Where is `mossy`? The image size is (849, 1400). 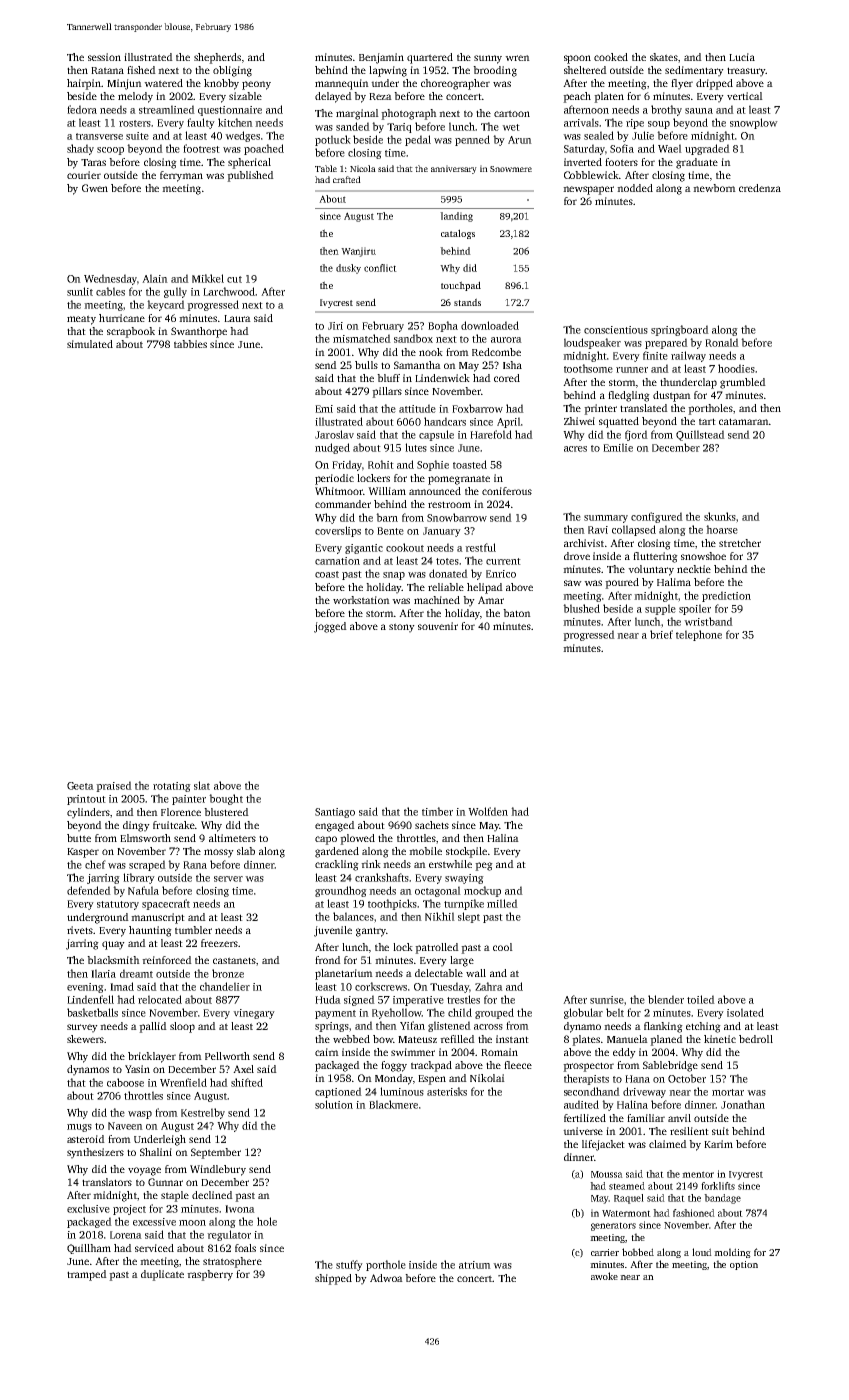 mossy is located at coordinates (219, 853).
